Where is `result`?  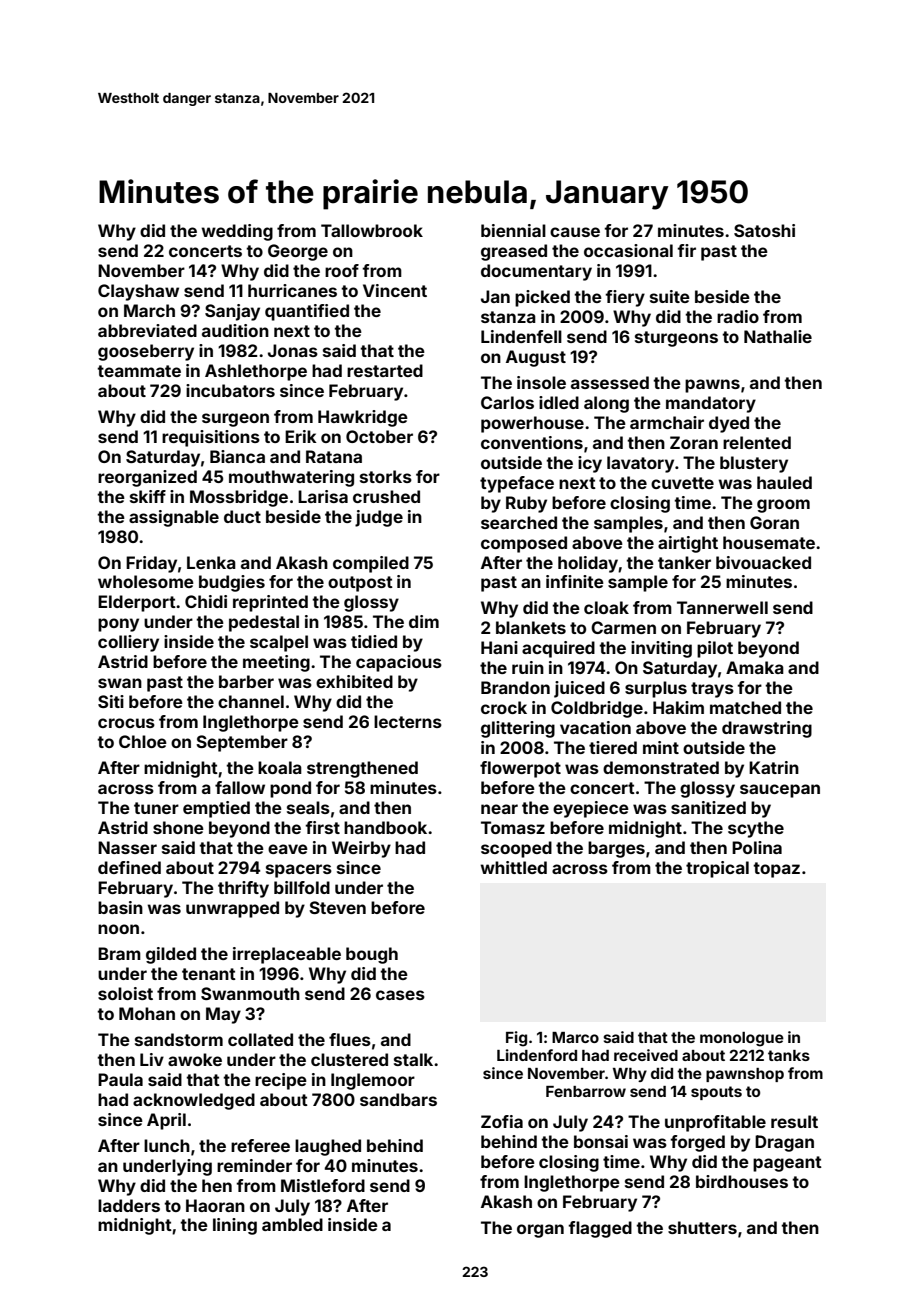 result is located at coordinates (794, 1121).
